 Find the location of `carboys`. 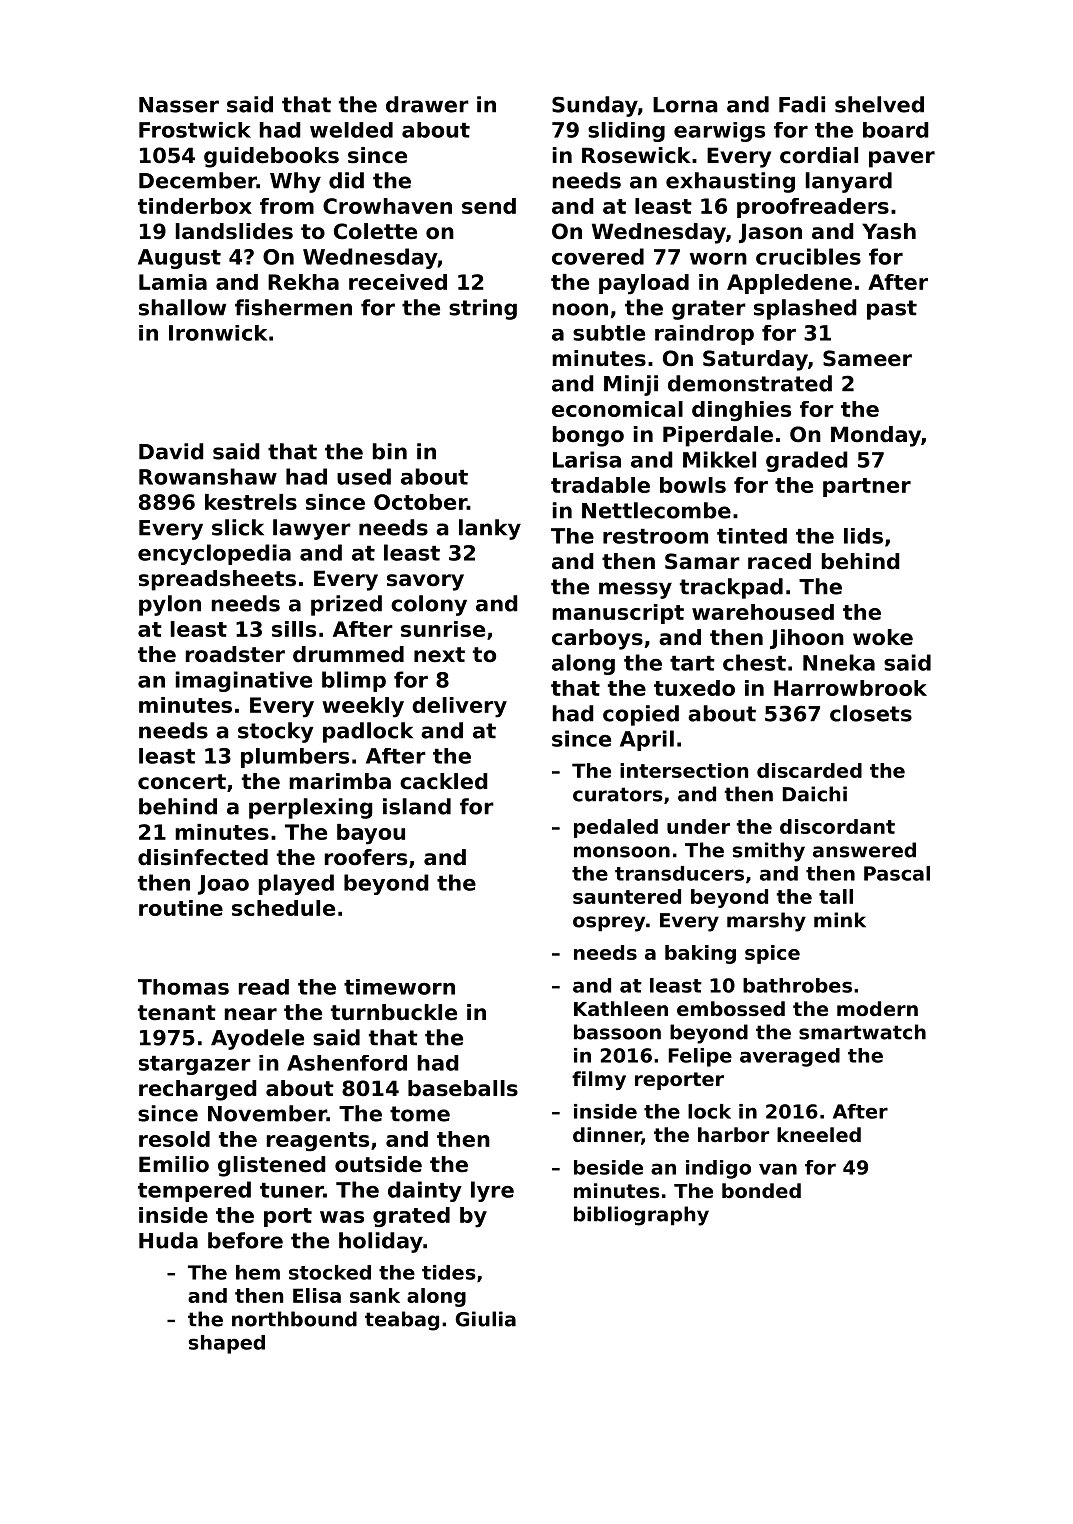

carboys is located at coordinates (597, 639).
